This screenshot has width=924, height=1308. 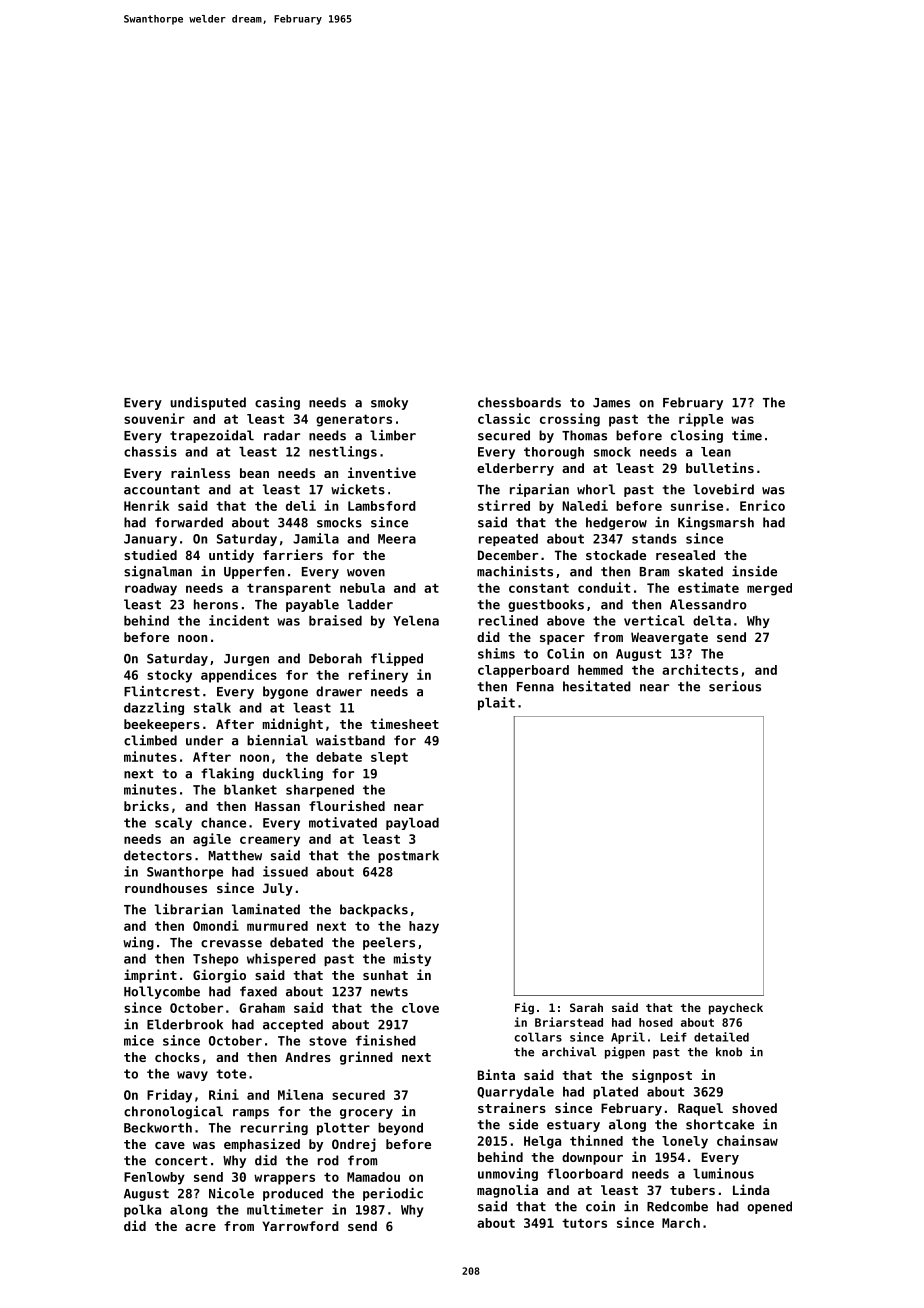 I want to click on serious, so click(x=735, y=686).
